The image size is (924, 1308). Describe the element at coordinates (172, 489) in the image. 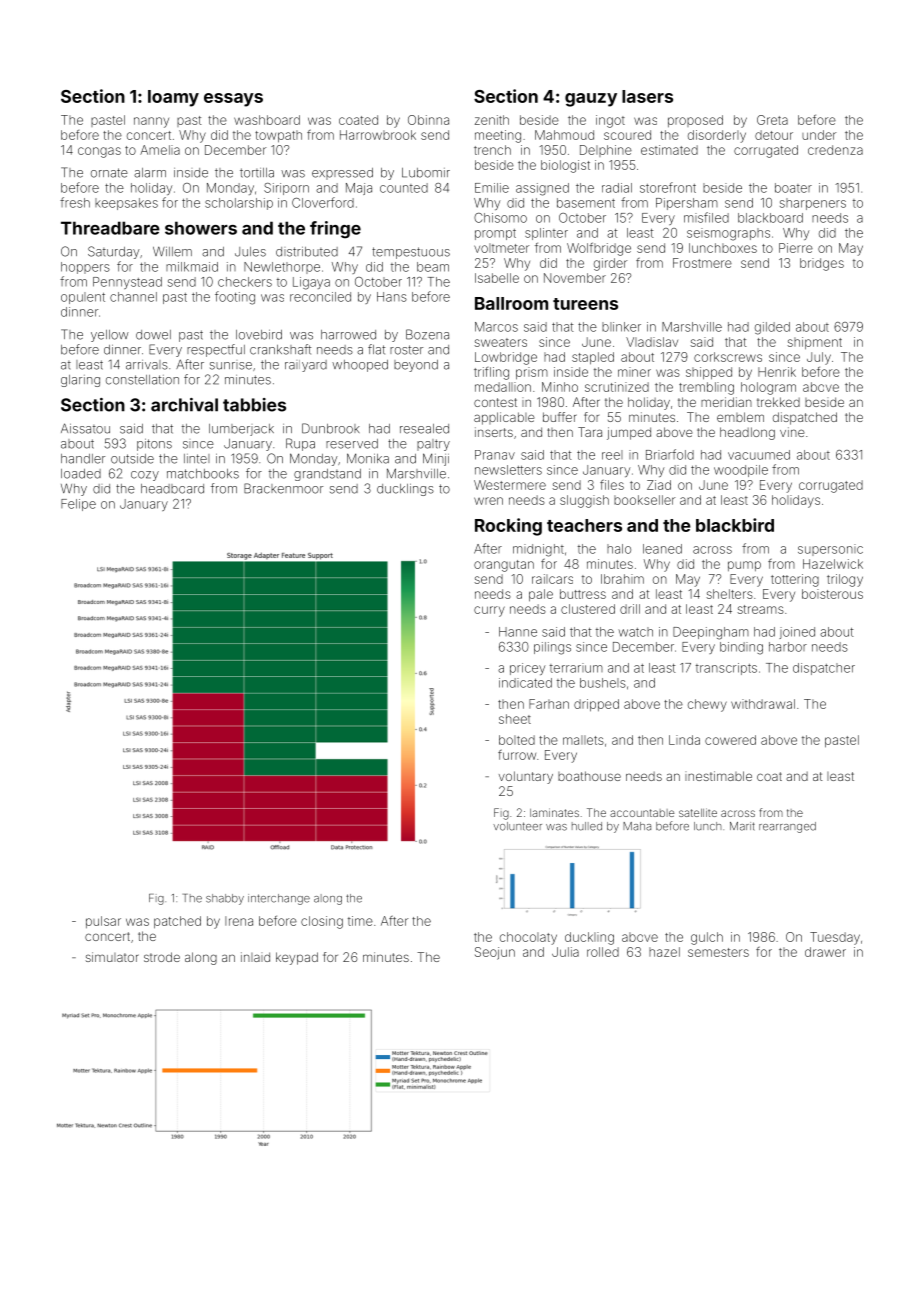

I see `headboard` at that location.
